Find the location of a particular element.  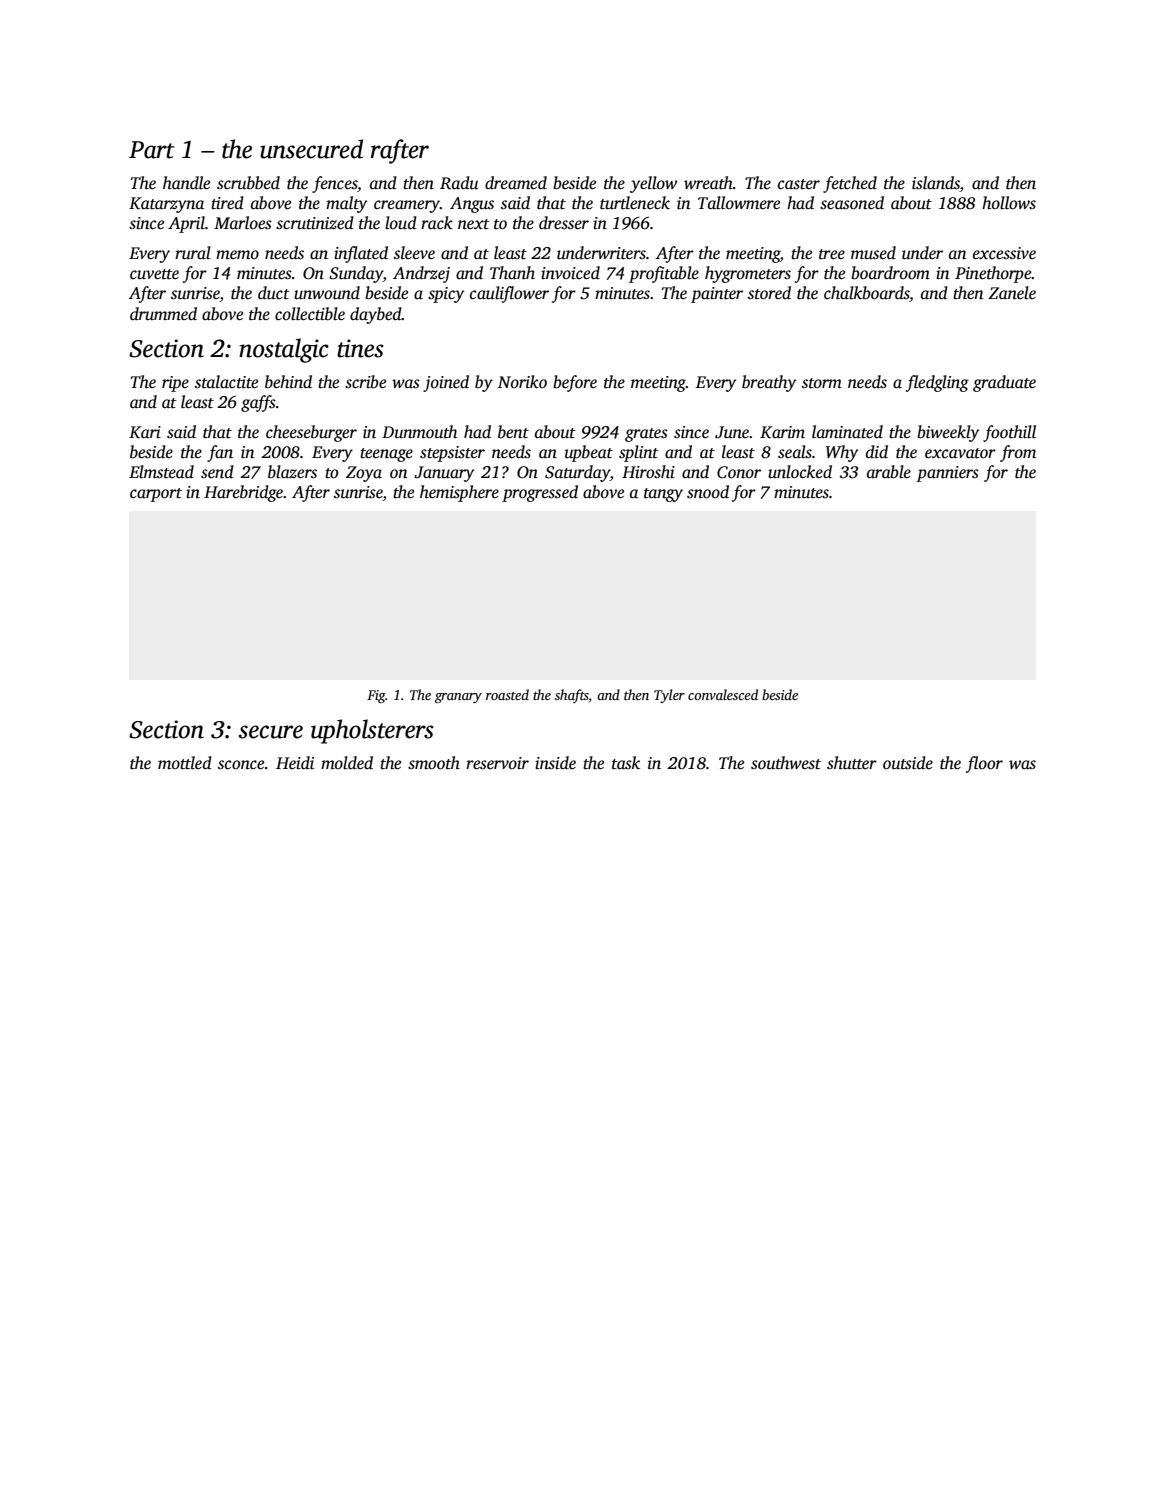

dreamed is located at coordinates (516, 183).
